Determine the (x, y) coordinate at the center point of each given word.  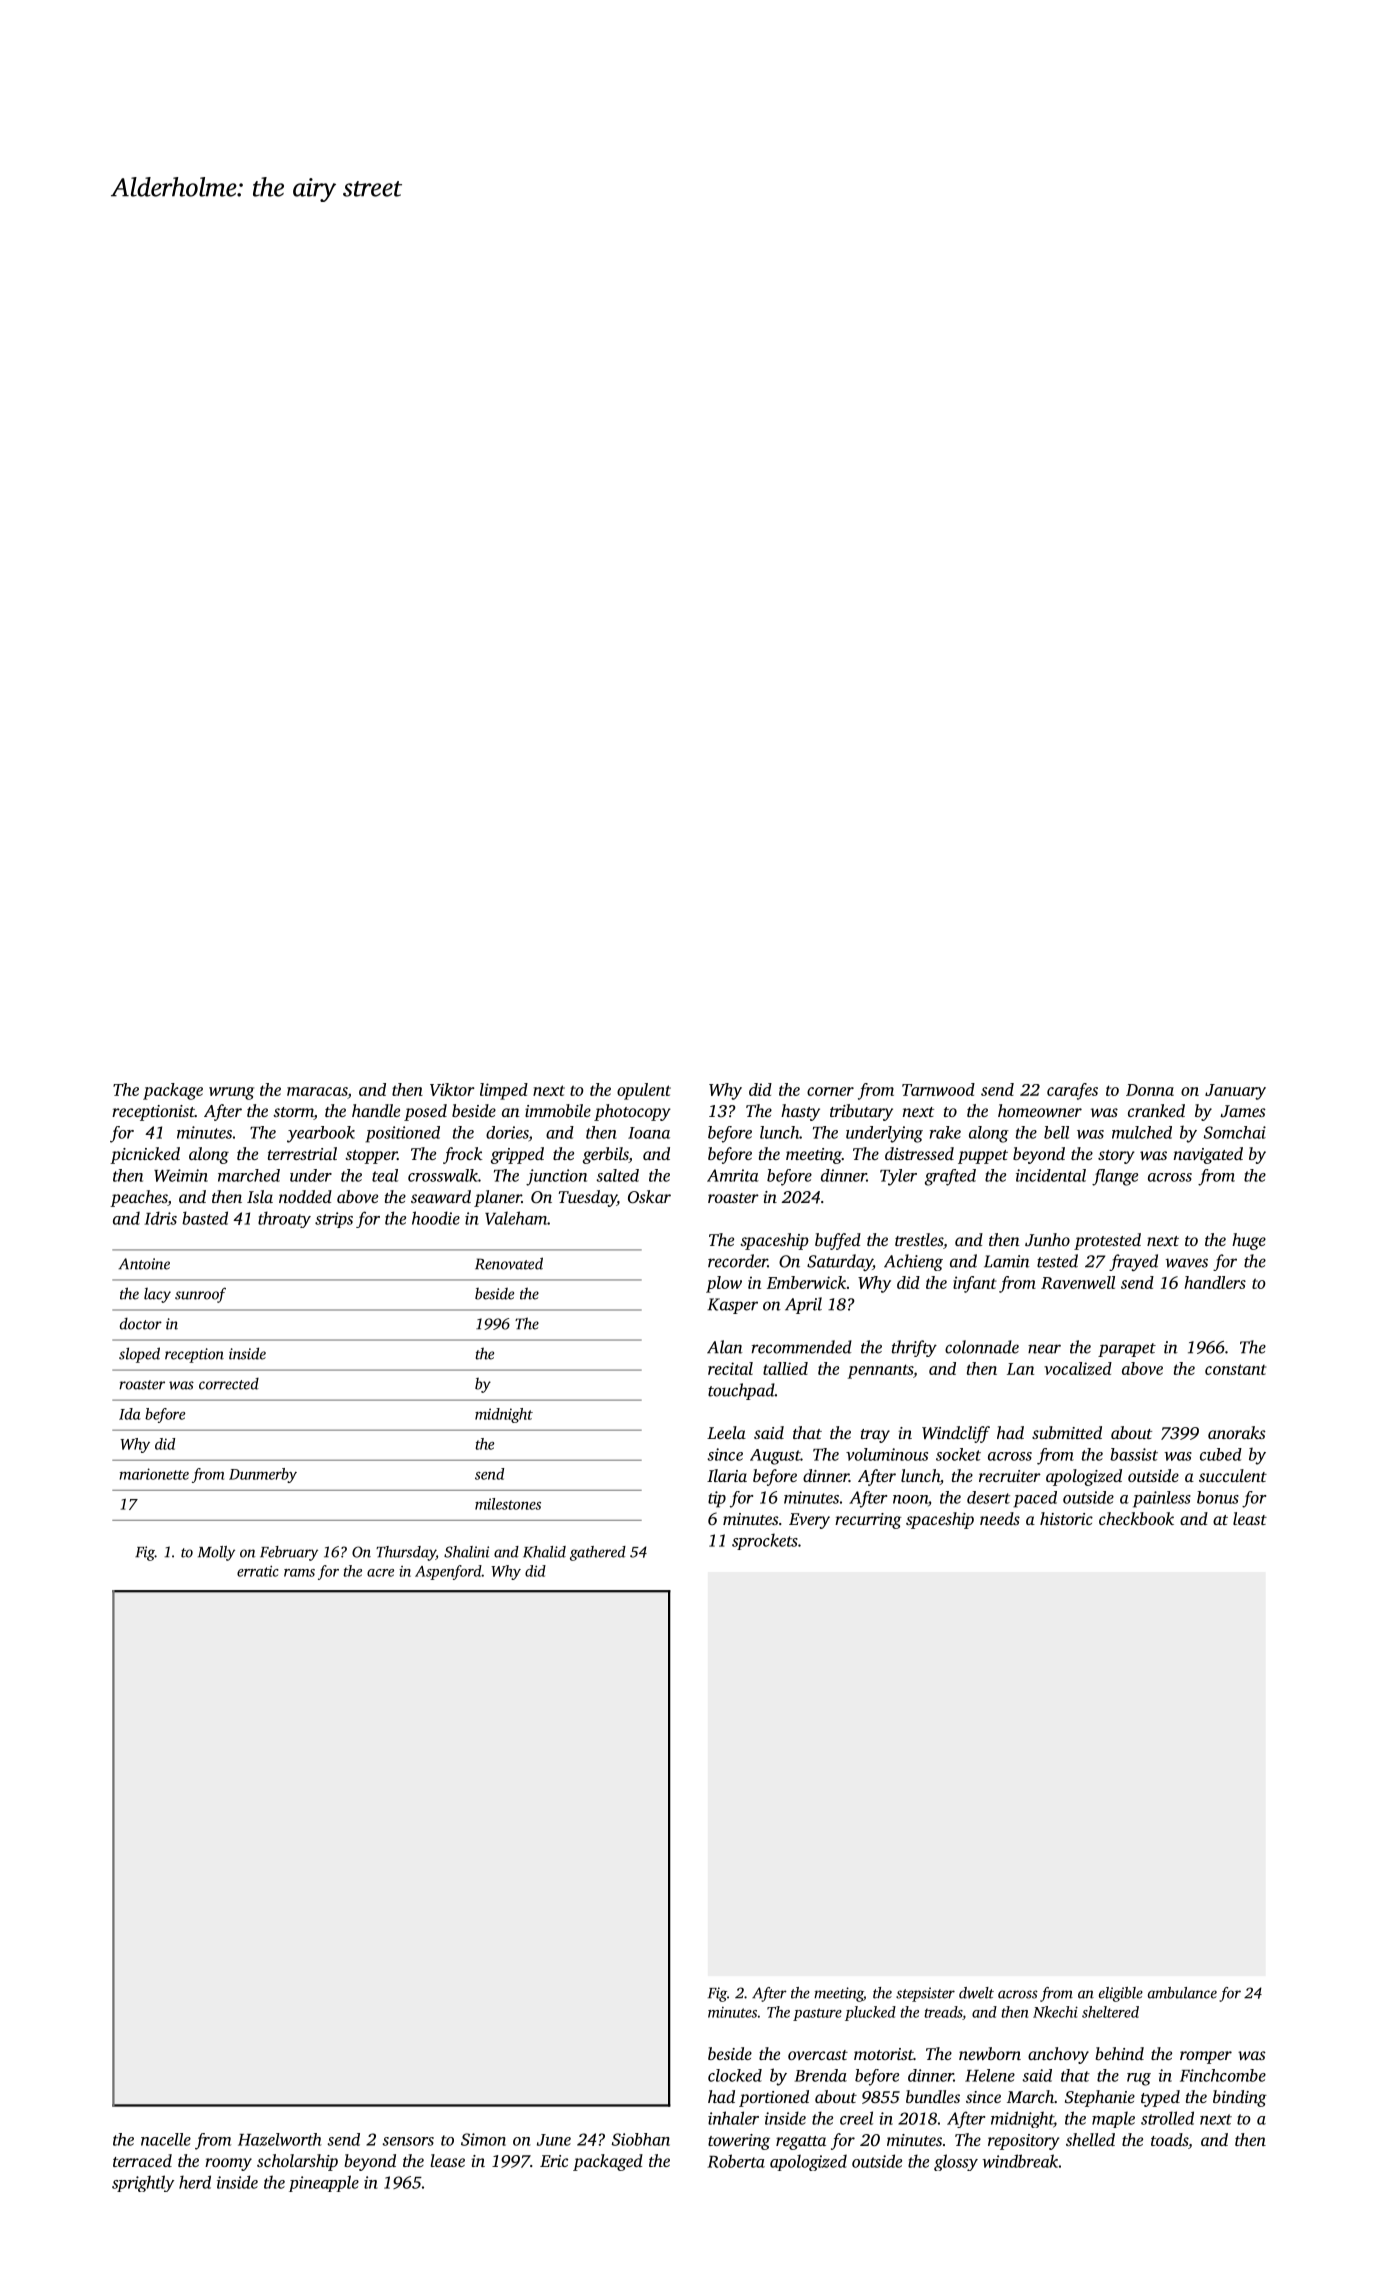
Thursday (406, 1553)
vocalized (1078, 1368)
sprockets (765, 1541)
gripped (517, 1155)
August (775, 1457)
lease (447, 2160)
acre (380, 1573)
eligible (1121, 1994)
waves (1186, 1263)
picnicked (145, 1155)
